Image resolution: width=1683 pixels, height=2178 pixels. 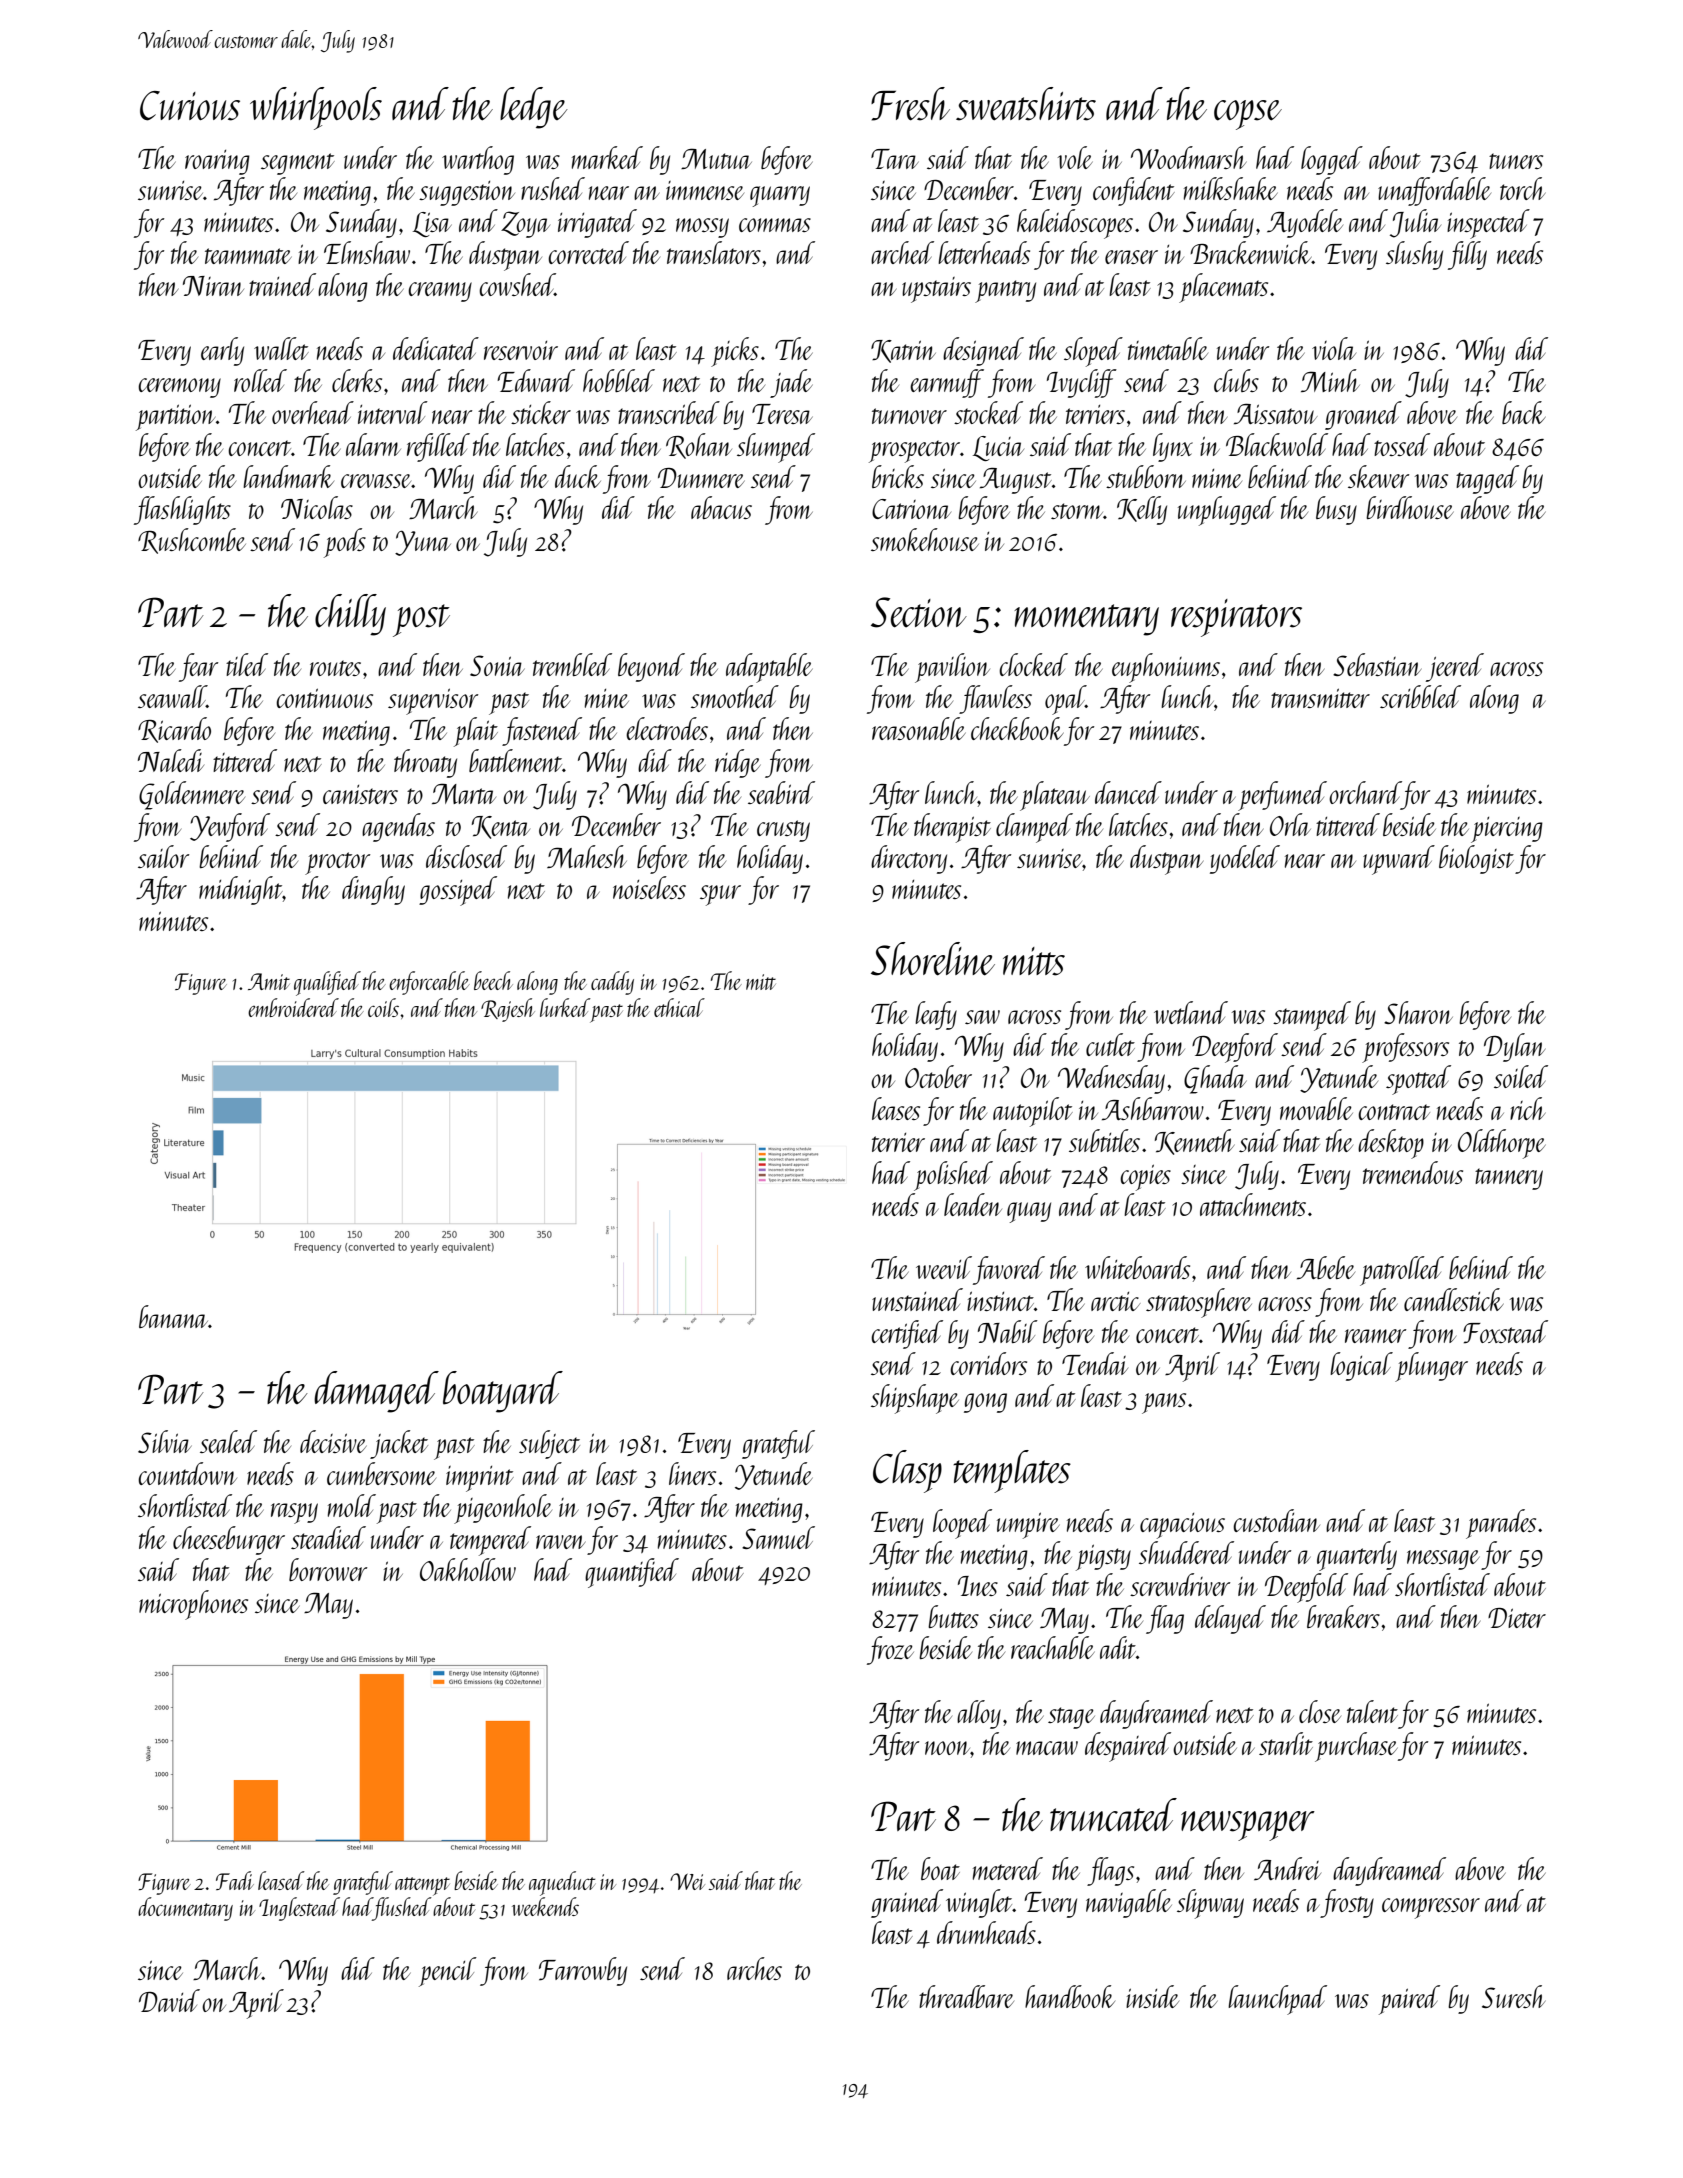 What do you see at coordinates (1086, 620) in the screenshot?
I see `momentary` at bounding box center [1086, 620].
